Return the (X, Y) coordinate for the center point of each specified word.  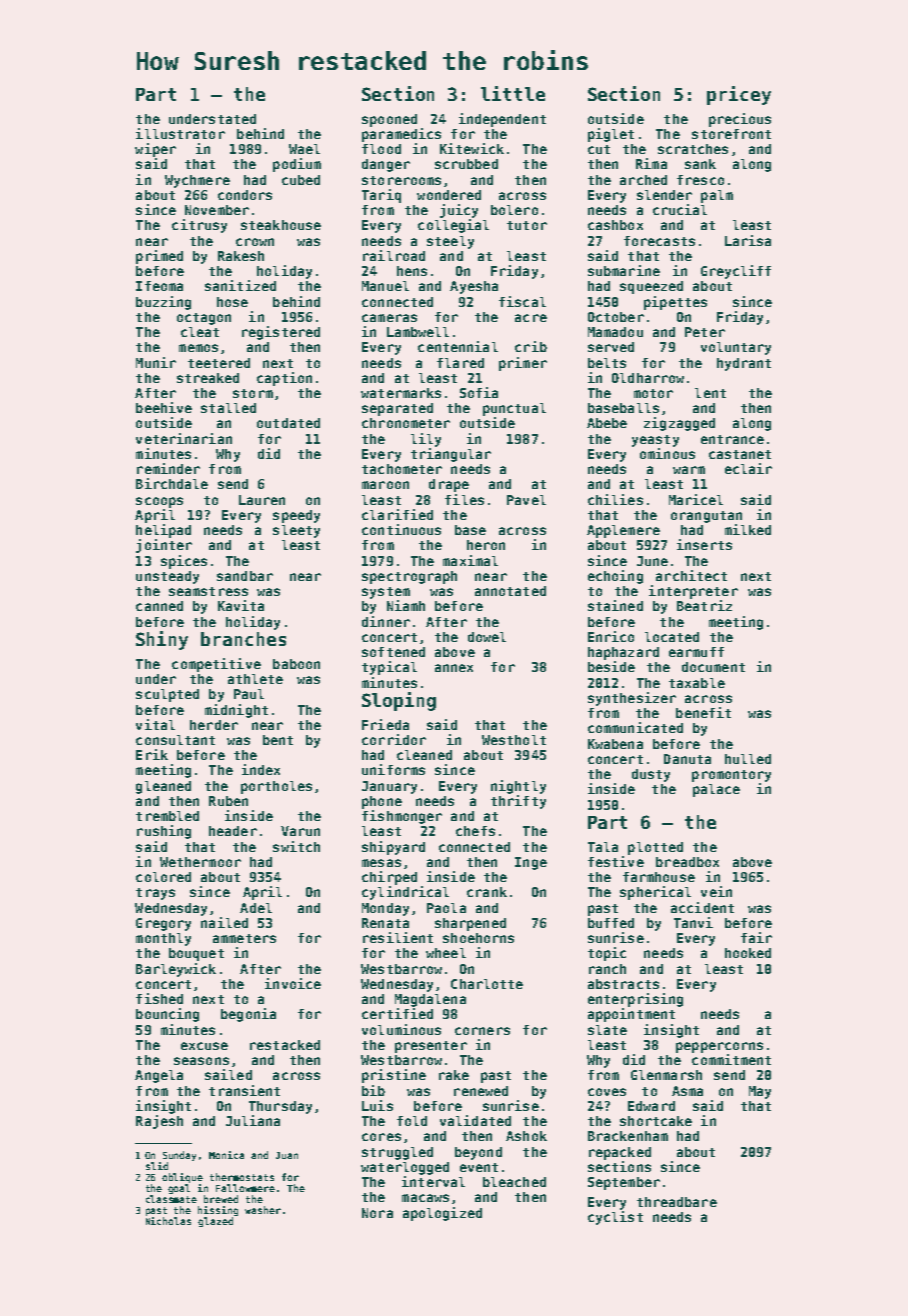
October (616, 317)
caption (284, 379)
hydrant (744, 364)
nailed (224, 922)
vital (155, 724)
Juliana (253, 1120)
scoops (159, 502)
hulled (748, 759)
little (513, 93)
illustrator (180, 133)
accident (702, 907)
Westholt (514, 740)
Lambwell (418, 332)
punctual (514, 409)
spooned (389, 120)
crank (487, 892)
